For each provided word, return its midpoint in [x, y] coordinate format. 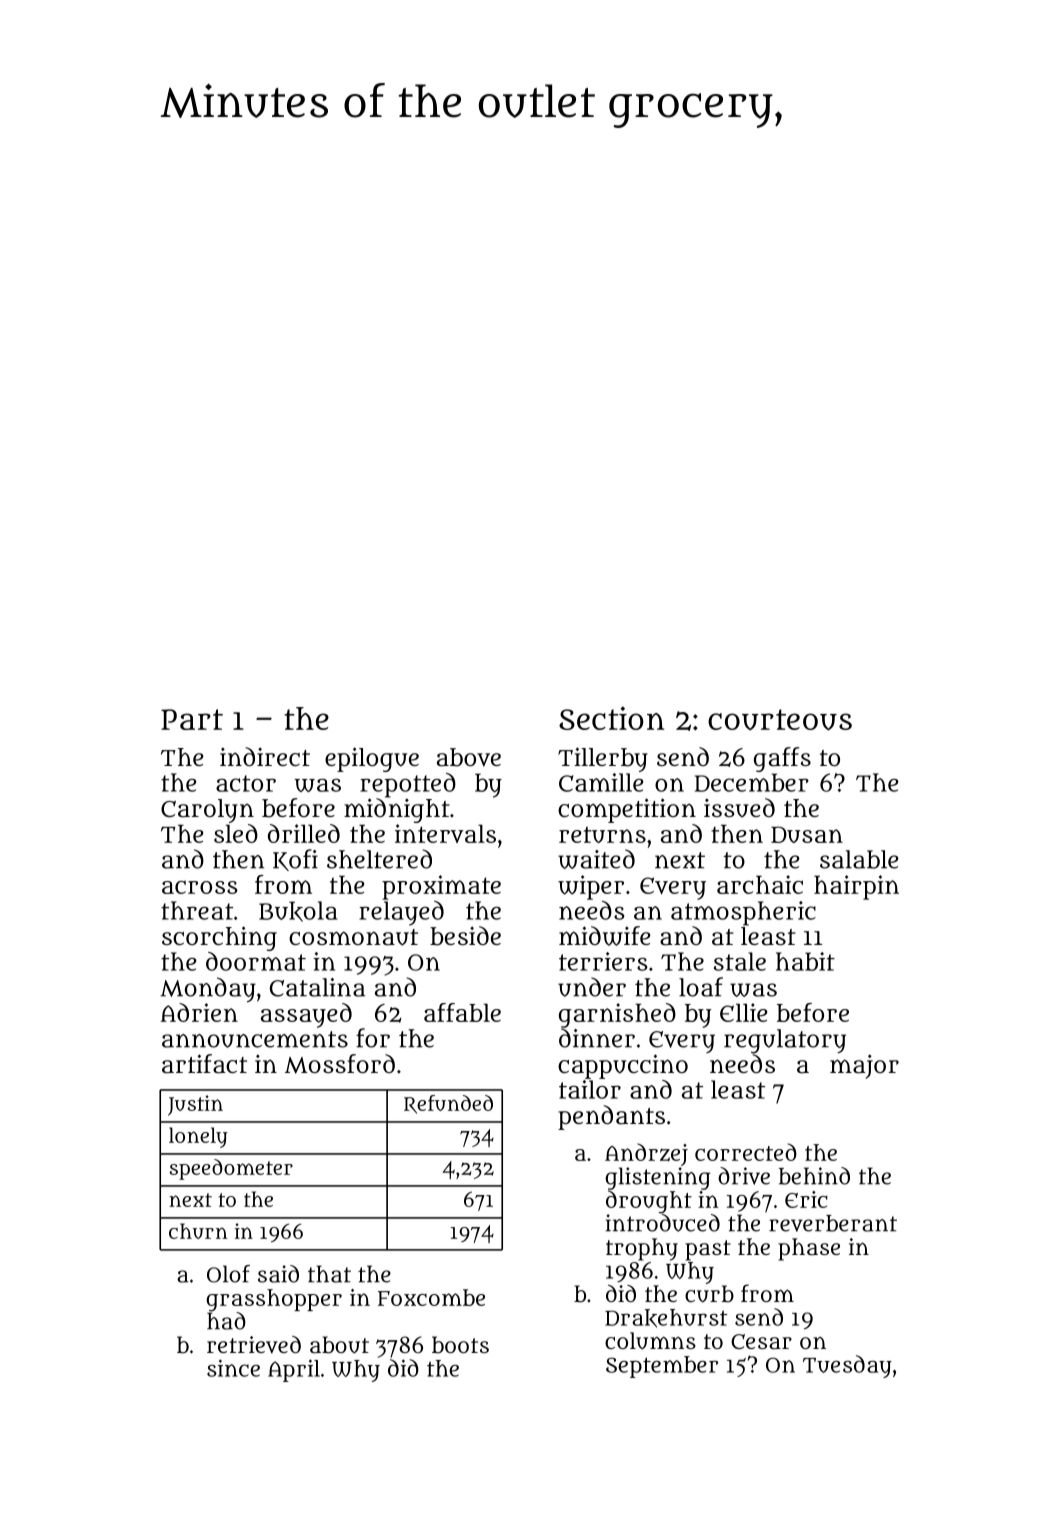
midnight [397, 810]
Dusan [807, 834]
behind [814, 1176]
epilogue [372, 759]
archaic [760, 884]
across [200, 887]
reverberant [833, 1223]
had [226, 1321]
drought [649, 1202]
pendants [611, 1117]
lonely [198, 1137]
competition [627, 810]
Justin [195, 1105]
